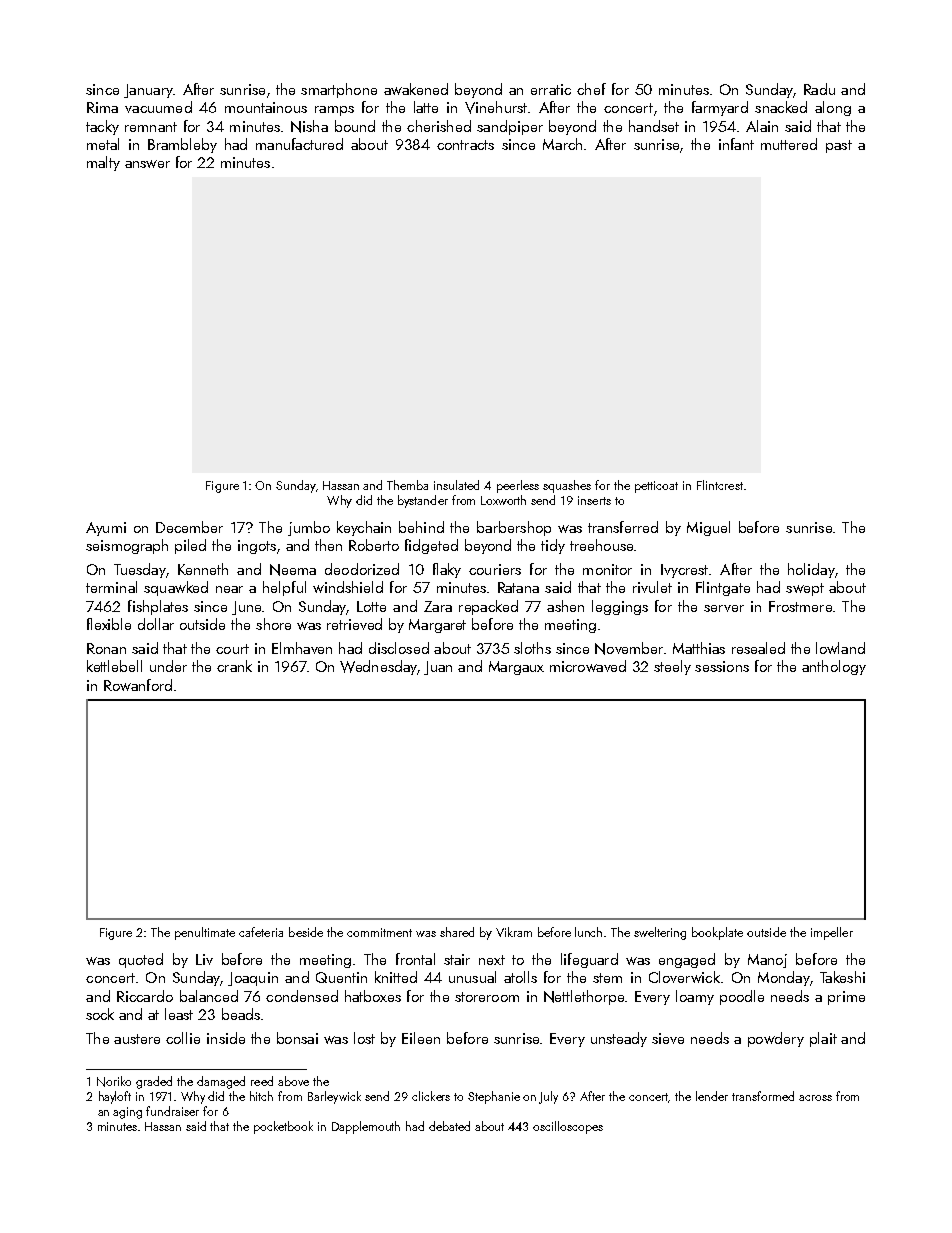 The height and width of the screenshot is (1233, 952). Describe the element at coordinates (568, 1127) in the screenshot. I see `oscilloscopes` at that location.
